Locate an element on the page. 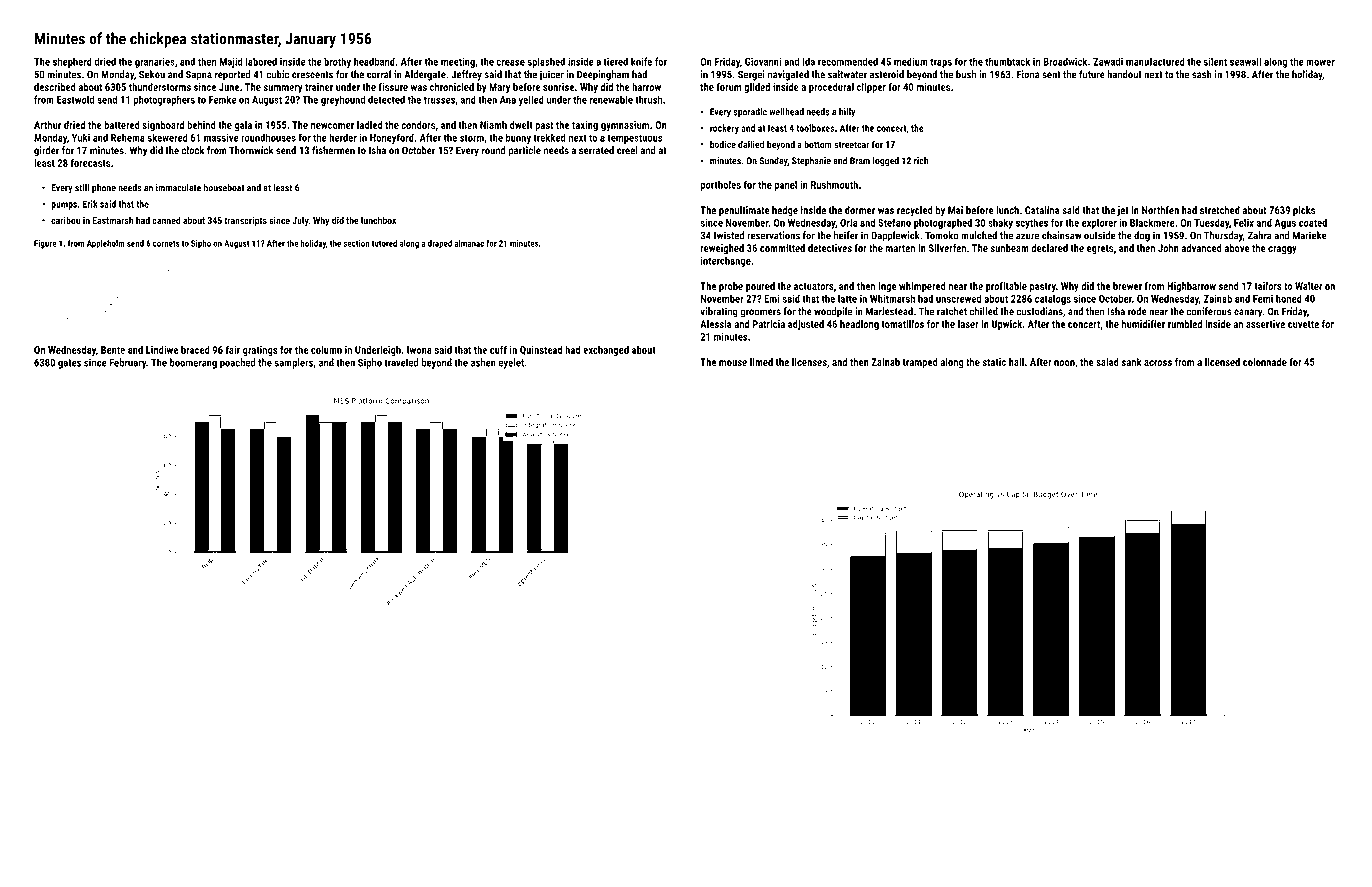 This page has width=1372, height=887. rode is located at coordinates (1137, 311).
